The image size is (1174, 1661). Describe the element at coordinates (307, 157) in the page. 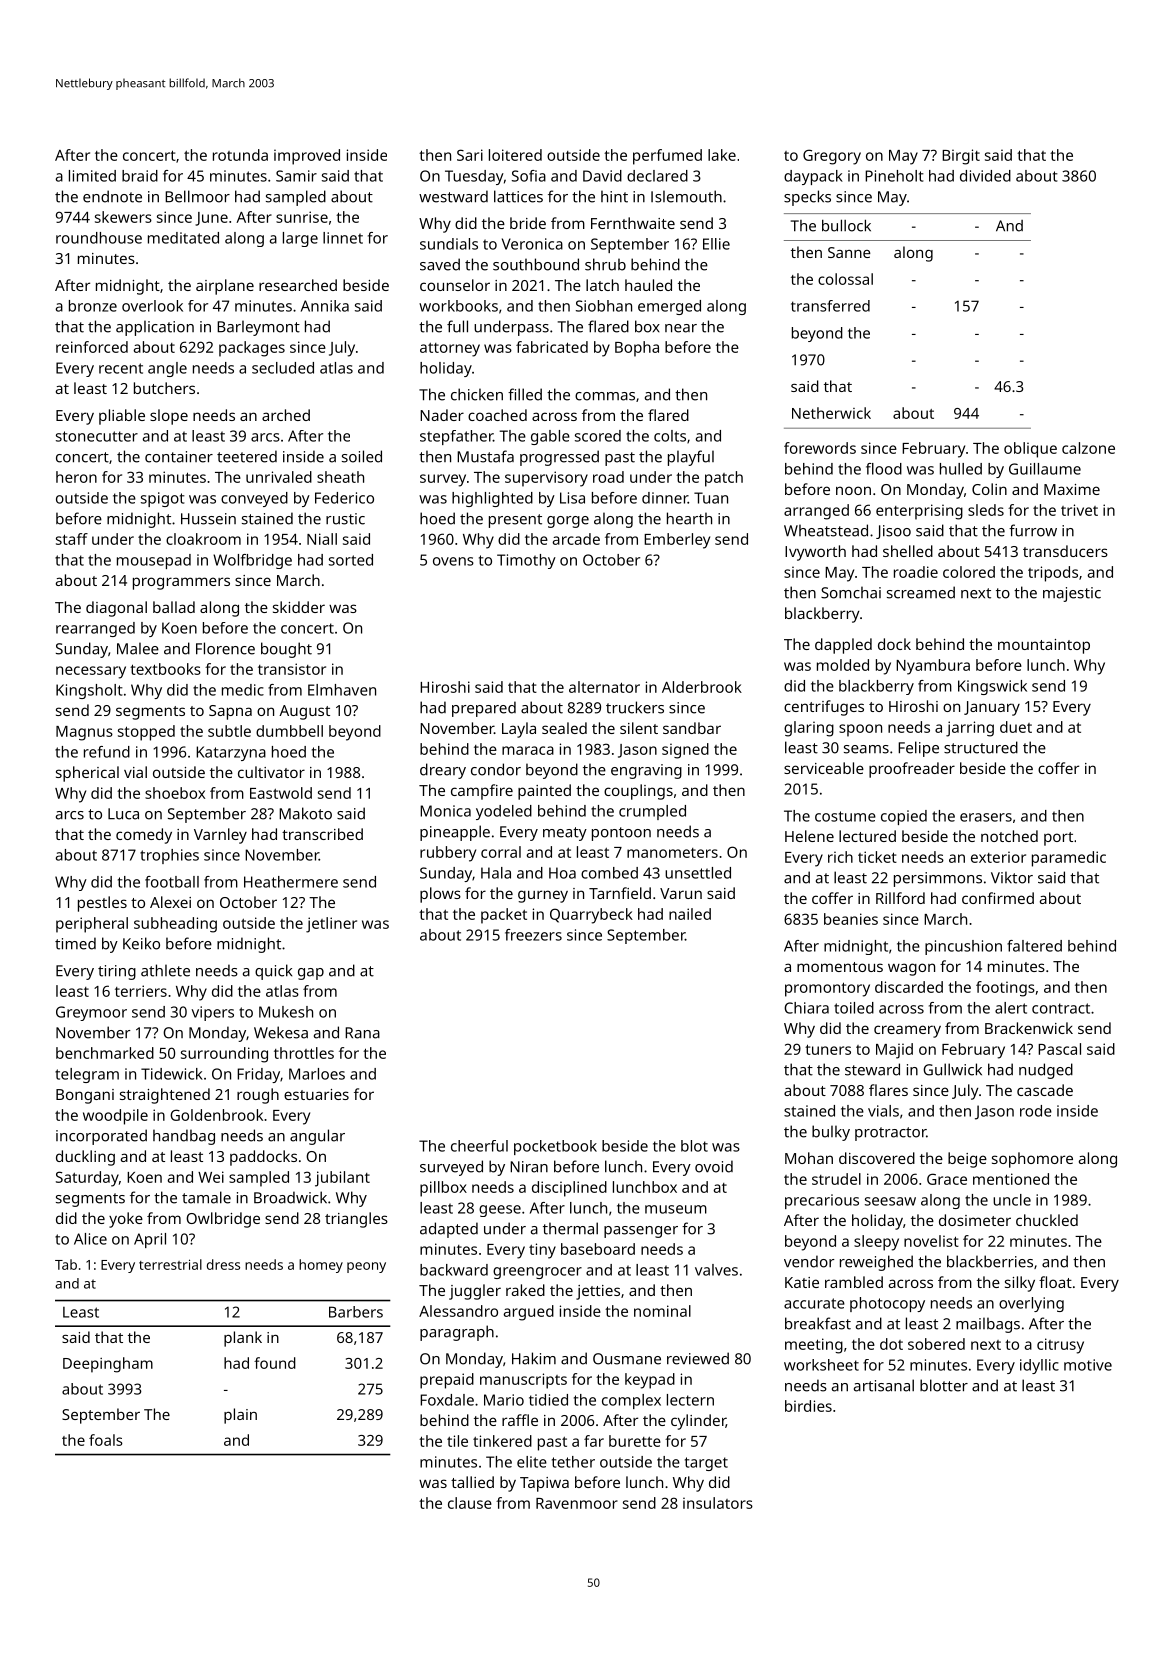

I see `improved` at that location.
